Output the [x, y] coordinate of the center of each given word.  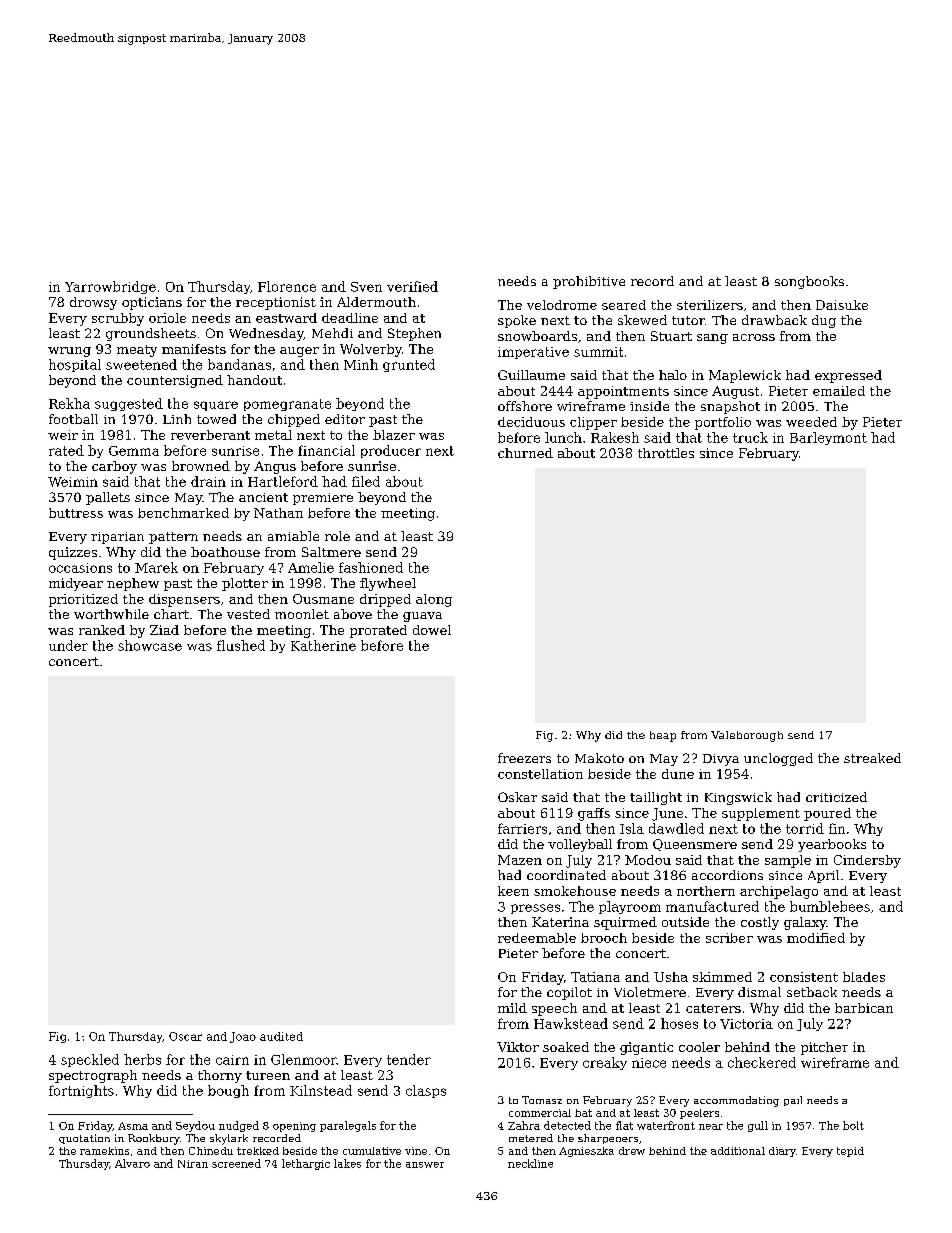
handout [254, 380]
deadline [350, 318]
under [68, 645]
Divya [721, 760]
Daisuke [842, 305]
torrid [805, 828]
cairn [232, 1060]
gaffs [594, 814]
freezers [524, 758]
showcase [150, 645]
